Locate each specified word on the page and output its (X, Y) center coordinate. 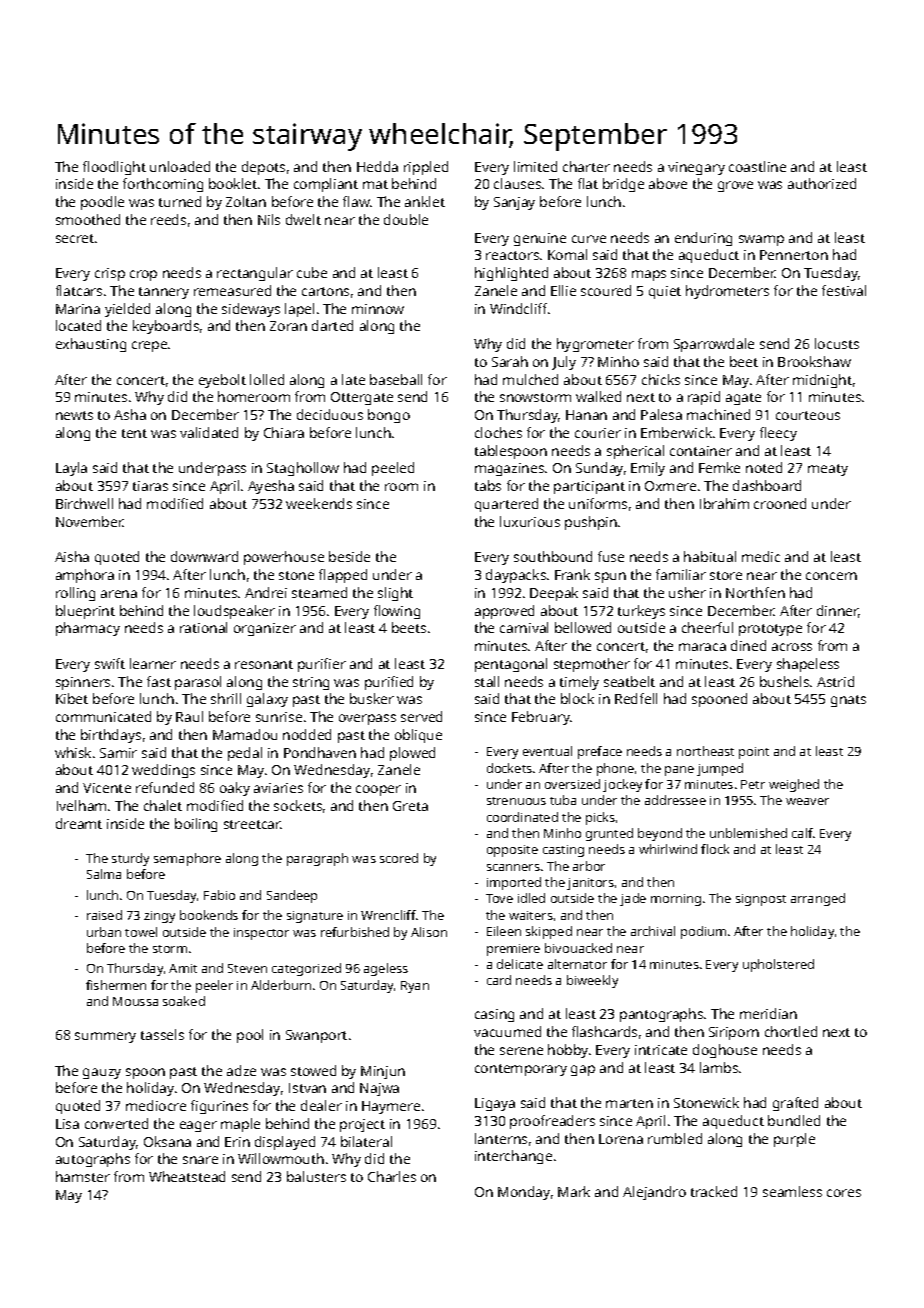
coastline (757, 166)
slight (395, 594)
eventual (547, 751)
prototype (770, 630)
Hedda (377, 166)
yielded (127, 310)
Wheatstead (187, 1176)
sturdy (130, 859)
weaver (807, 801)
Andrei (266, 592)
